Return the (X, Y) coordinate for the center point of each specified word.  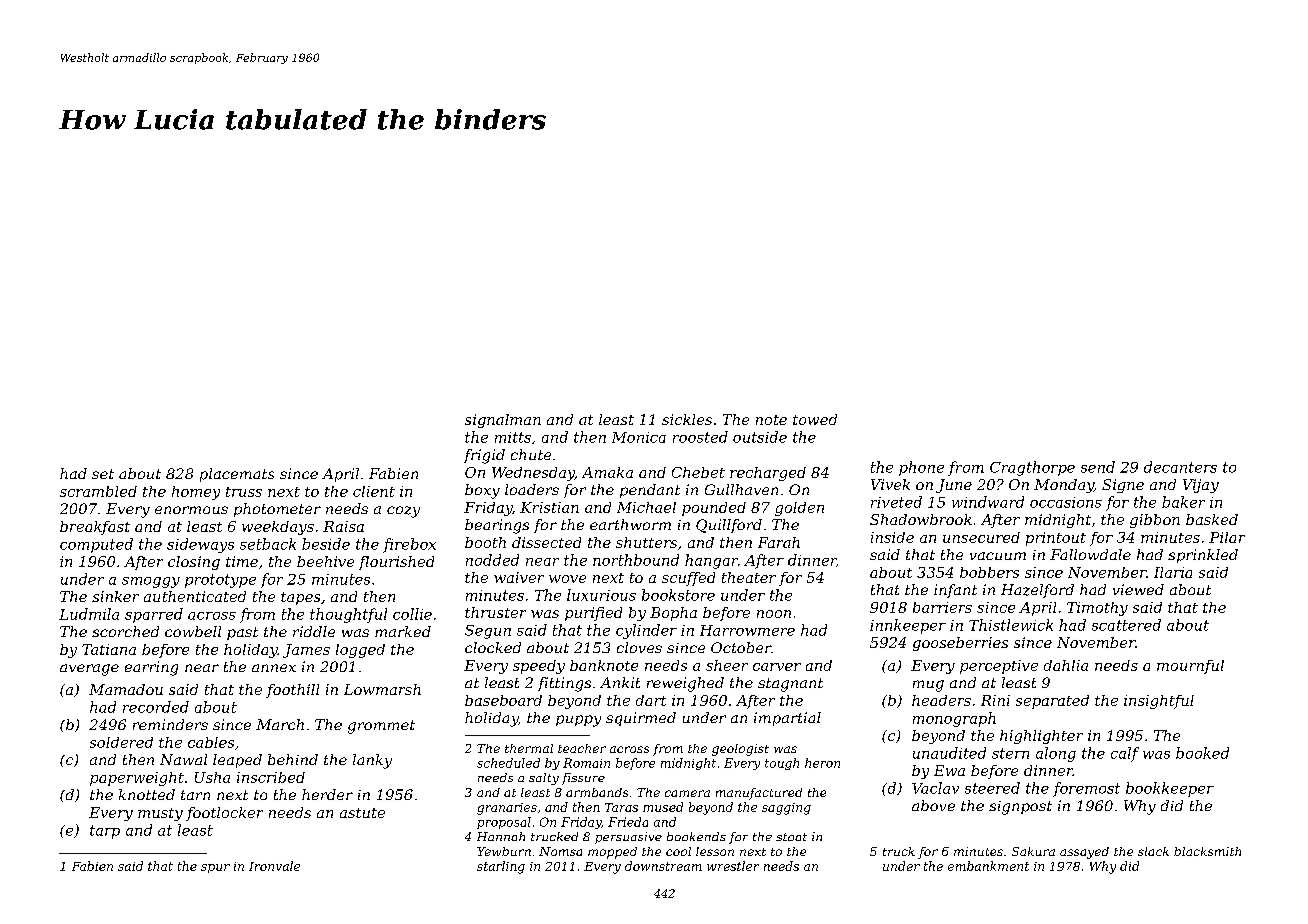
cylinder (646, 631)
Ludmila (89, 614)
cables (211, 742)
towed (815, 419)
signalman (503, 421)
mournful (1190, 667)
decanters (1180, 467)
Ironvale (274, 866)
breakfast (95, 528)
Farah (779, 542)
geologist (740, 750)
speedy (539, 667)
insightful (1159, 702)
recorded (156, 707)
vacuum (998, 556)
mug (928, 686)
